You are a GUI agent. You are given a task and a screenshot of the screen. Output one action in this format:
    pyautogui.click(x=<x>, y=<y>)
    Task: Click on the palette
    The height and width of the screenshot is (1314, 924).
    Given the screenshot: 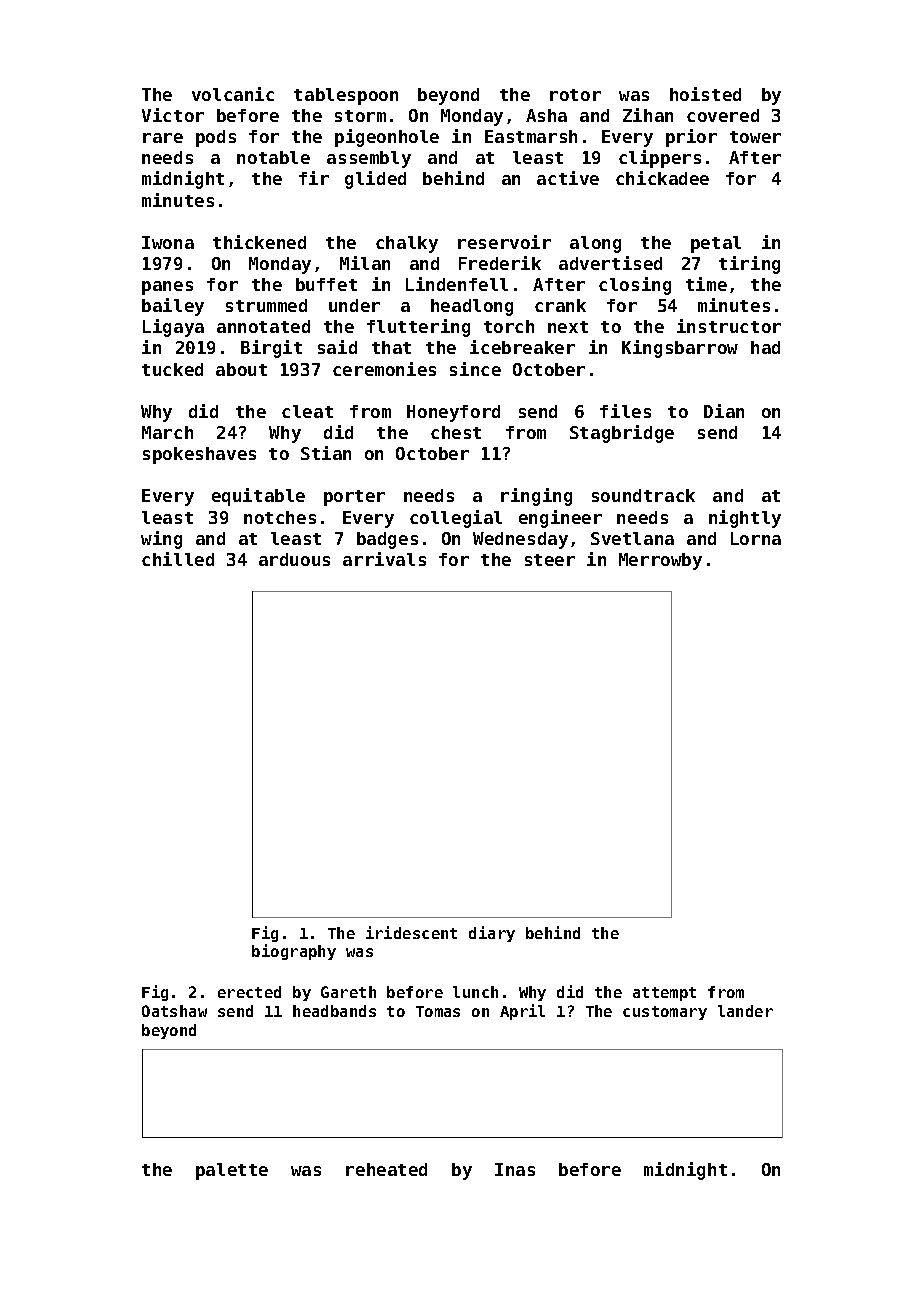 What is the action you would take?
    pyautogui.click(x=232, y=1171)
